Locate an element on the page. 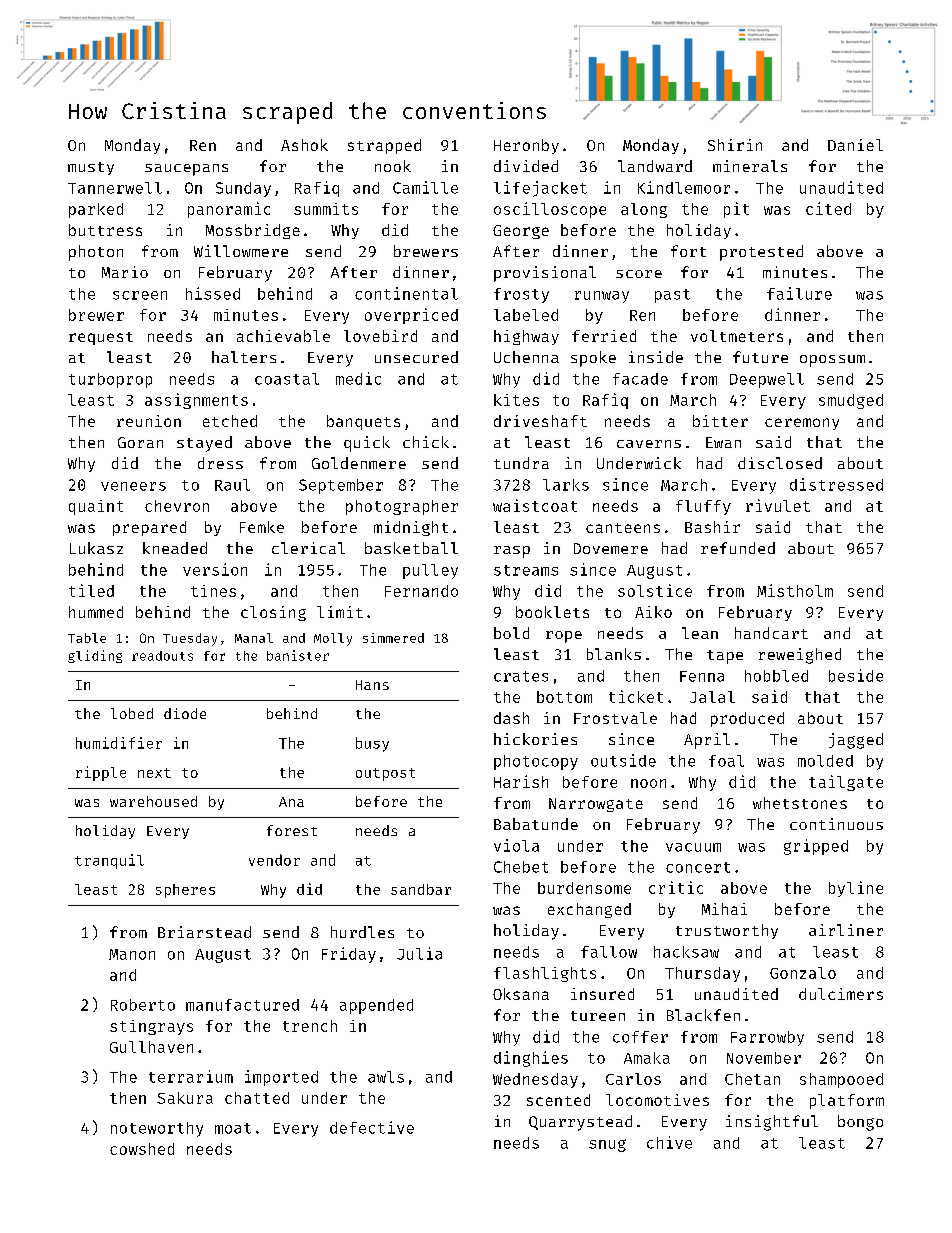  protested is located at coordinates (761, 253).
